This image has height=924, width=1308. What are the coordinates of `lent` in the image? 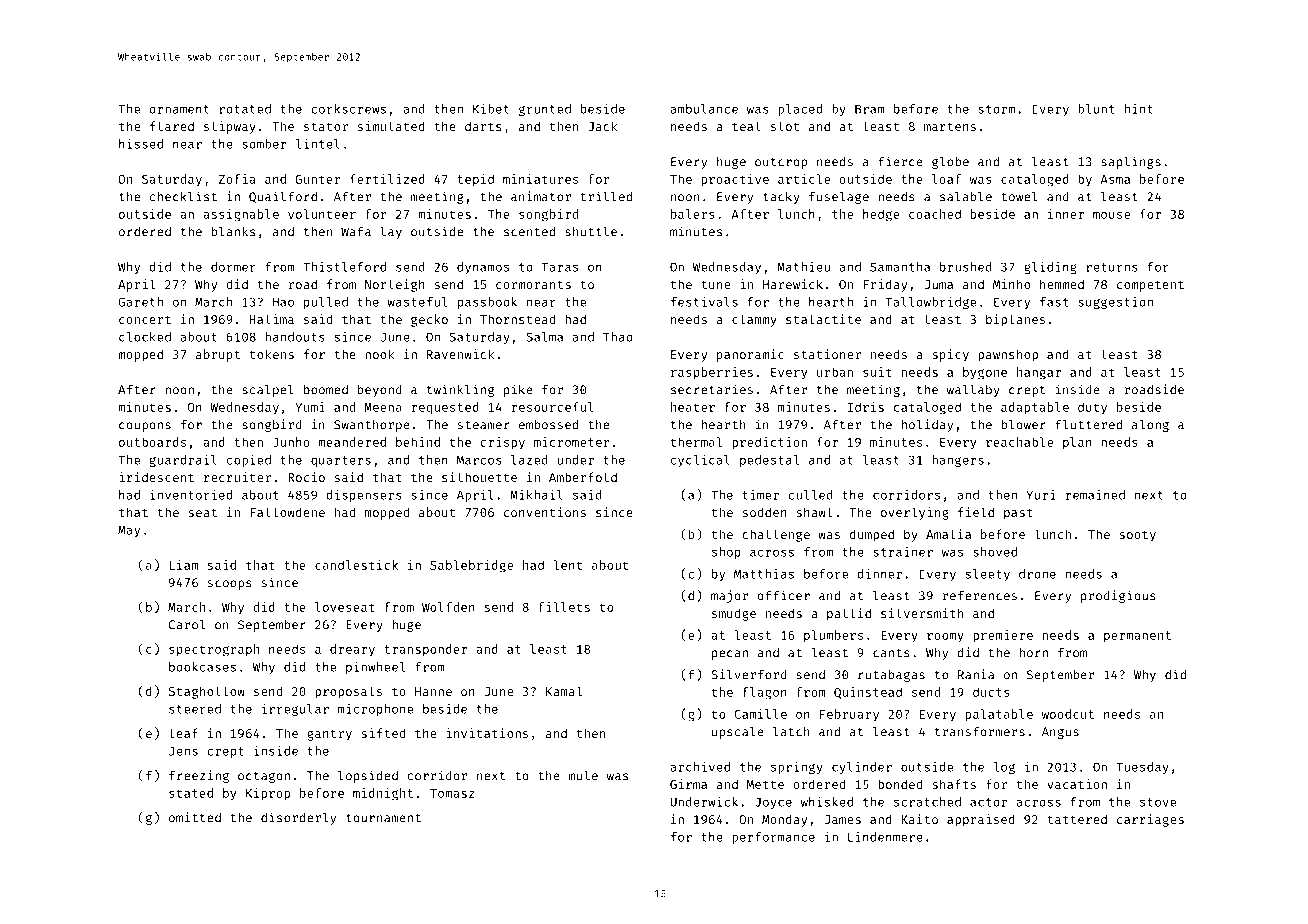 It's located at (567, 565).
